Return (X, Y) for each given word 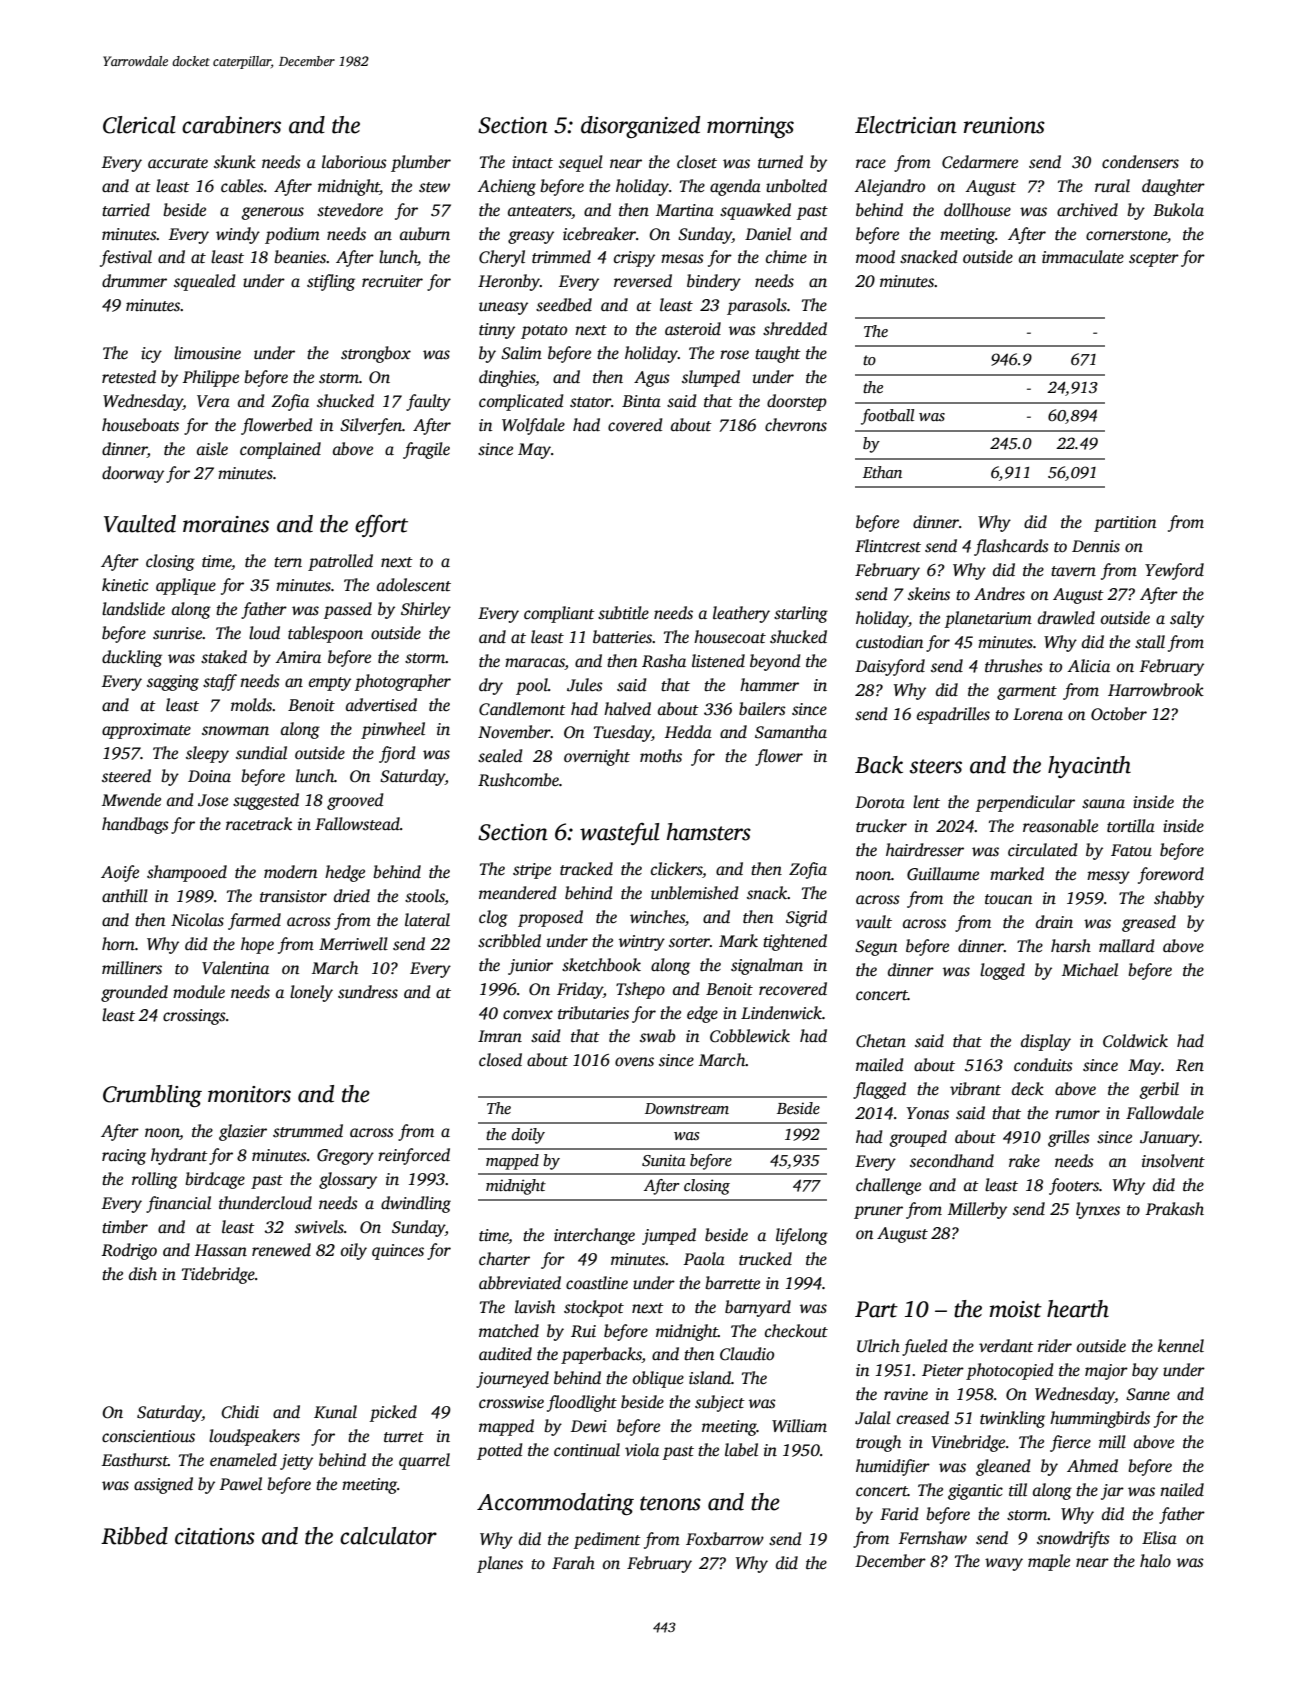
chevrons (796, 425)
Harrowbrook (1156, 690)
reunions (1004, 125)
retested (129, 377)
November (514, 732)
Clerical (139, 125)
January (1170, 1139)
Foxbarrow (725, 1539)
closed (500, 1060)
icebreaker (599, 233)
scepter (1154, 260)
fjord (397, 754)
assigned (163, 1485)
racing (124, 1157)
